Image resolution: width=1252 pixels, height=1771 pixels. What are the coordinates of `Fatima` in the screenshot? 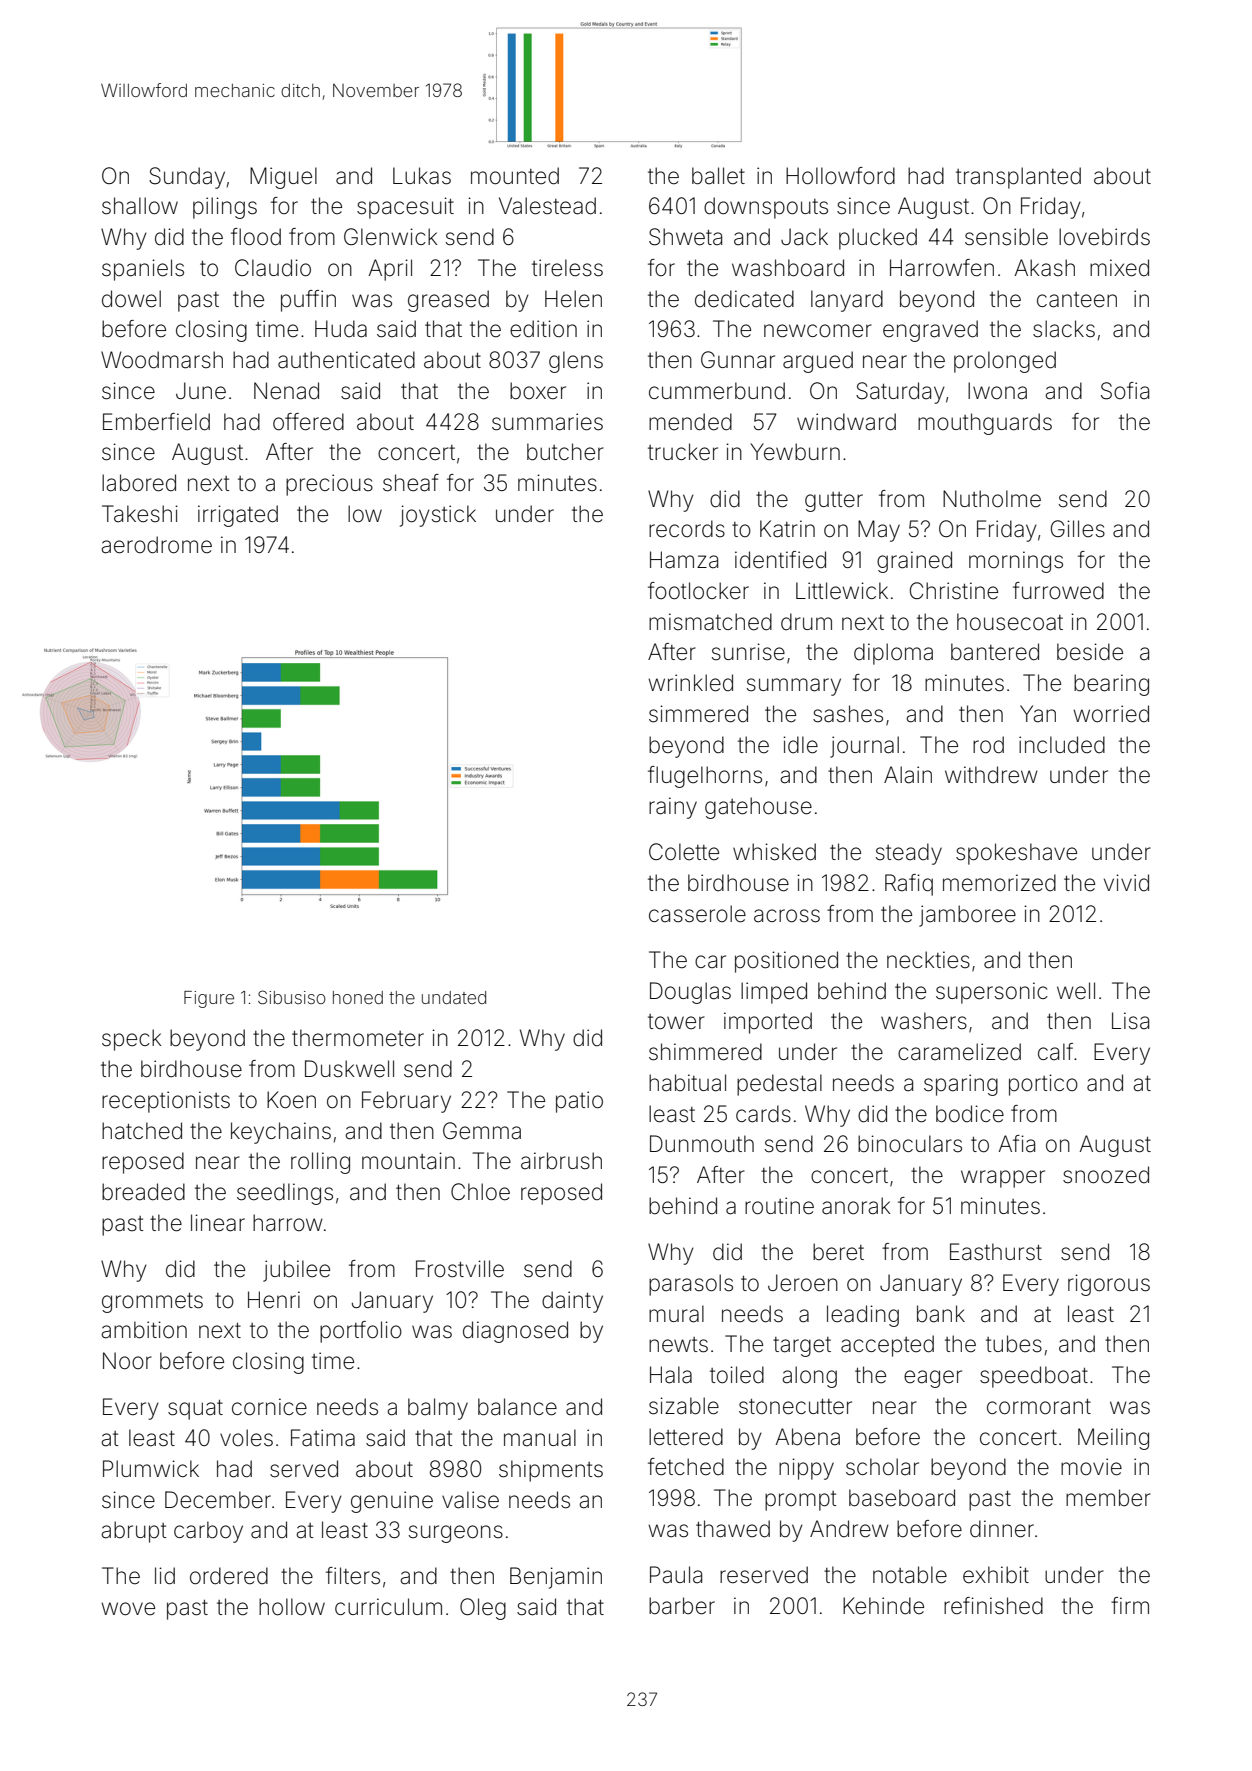 It's located at (323, 1438).
